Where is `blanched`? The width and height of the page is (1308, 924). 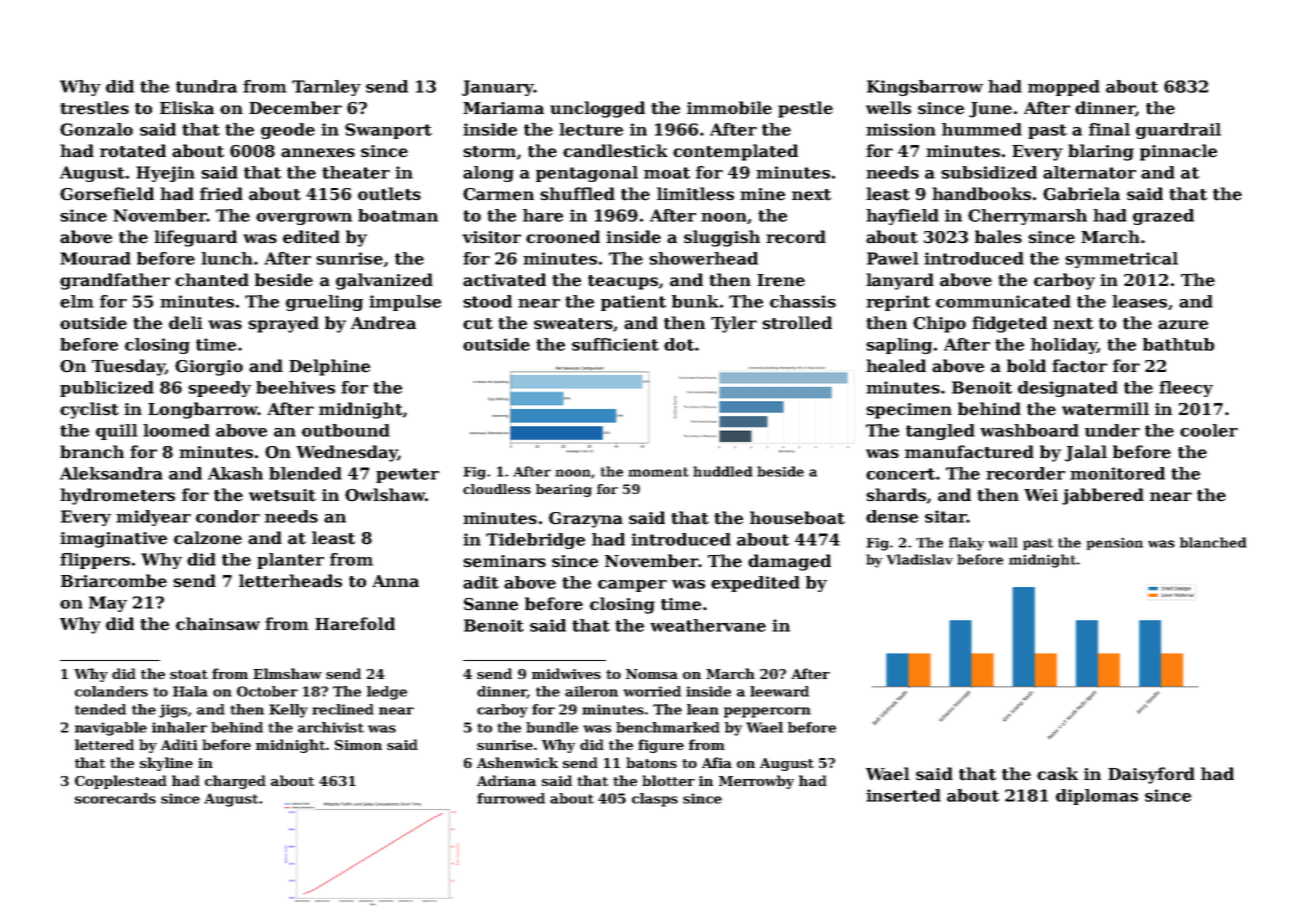
blanched is located at coordinates (1213, 542).
